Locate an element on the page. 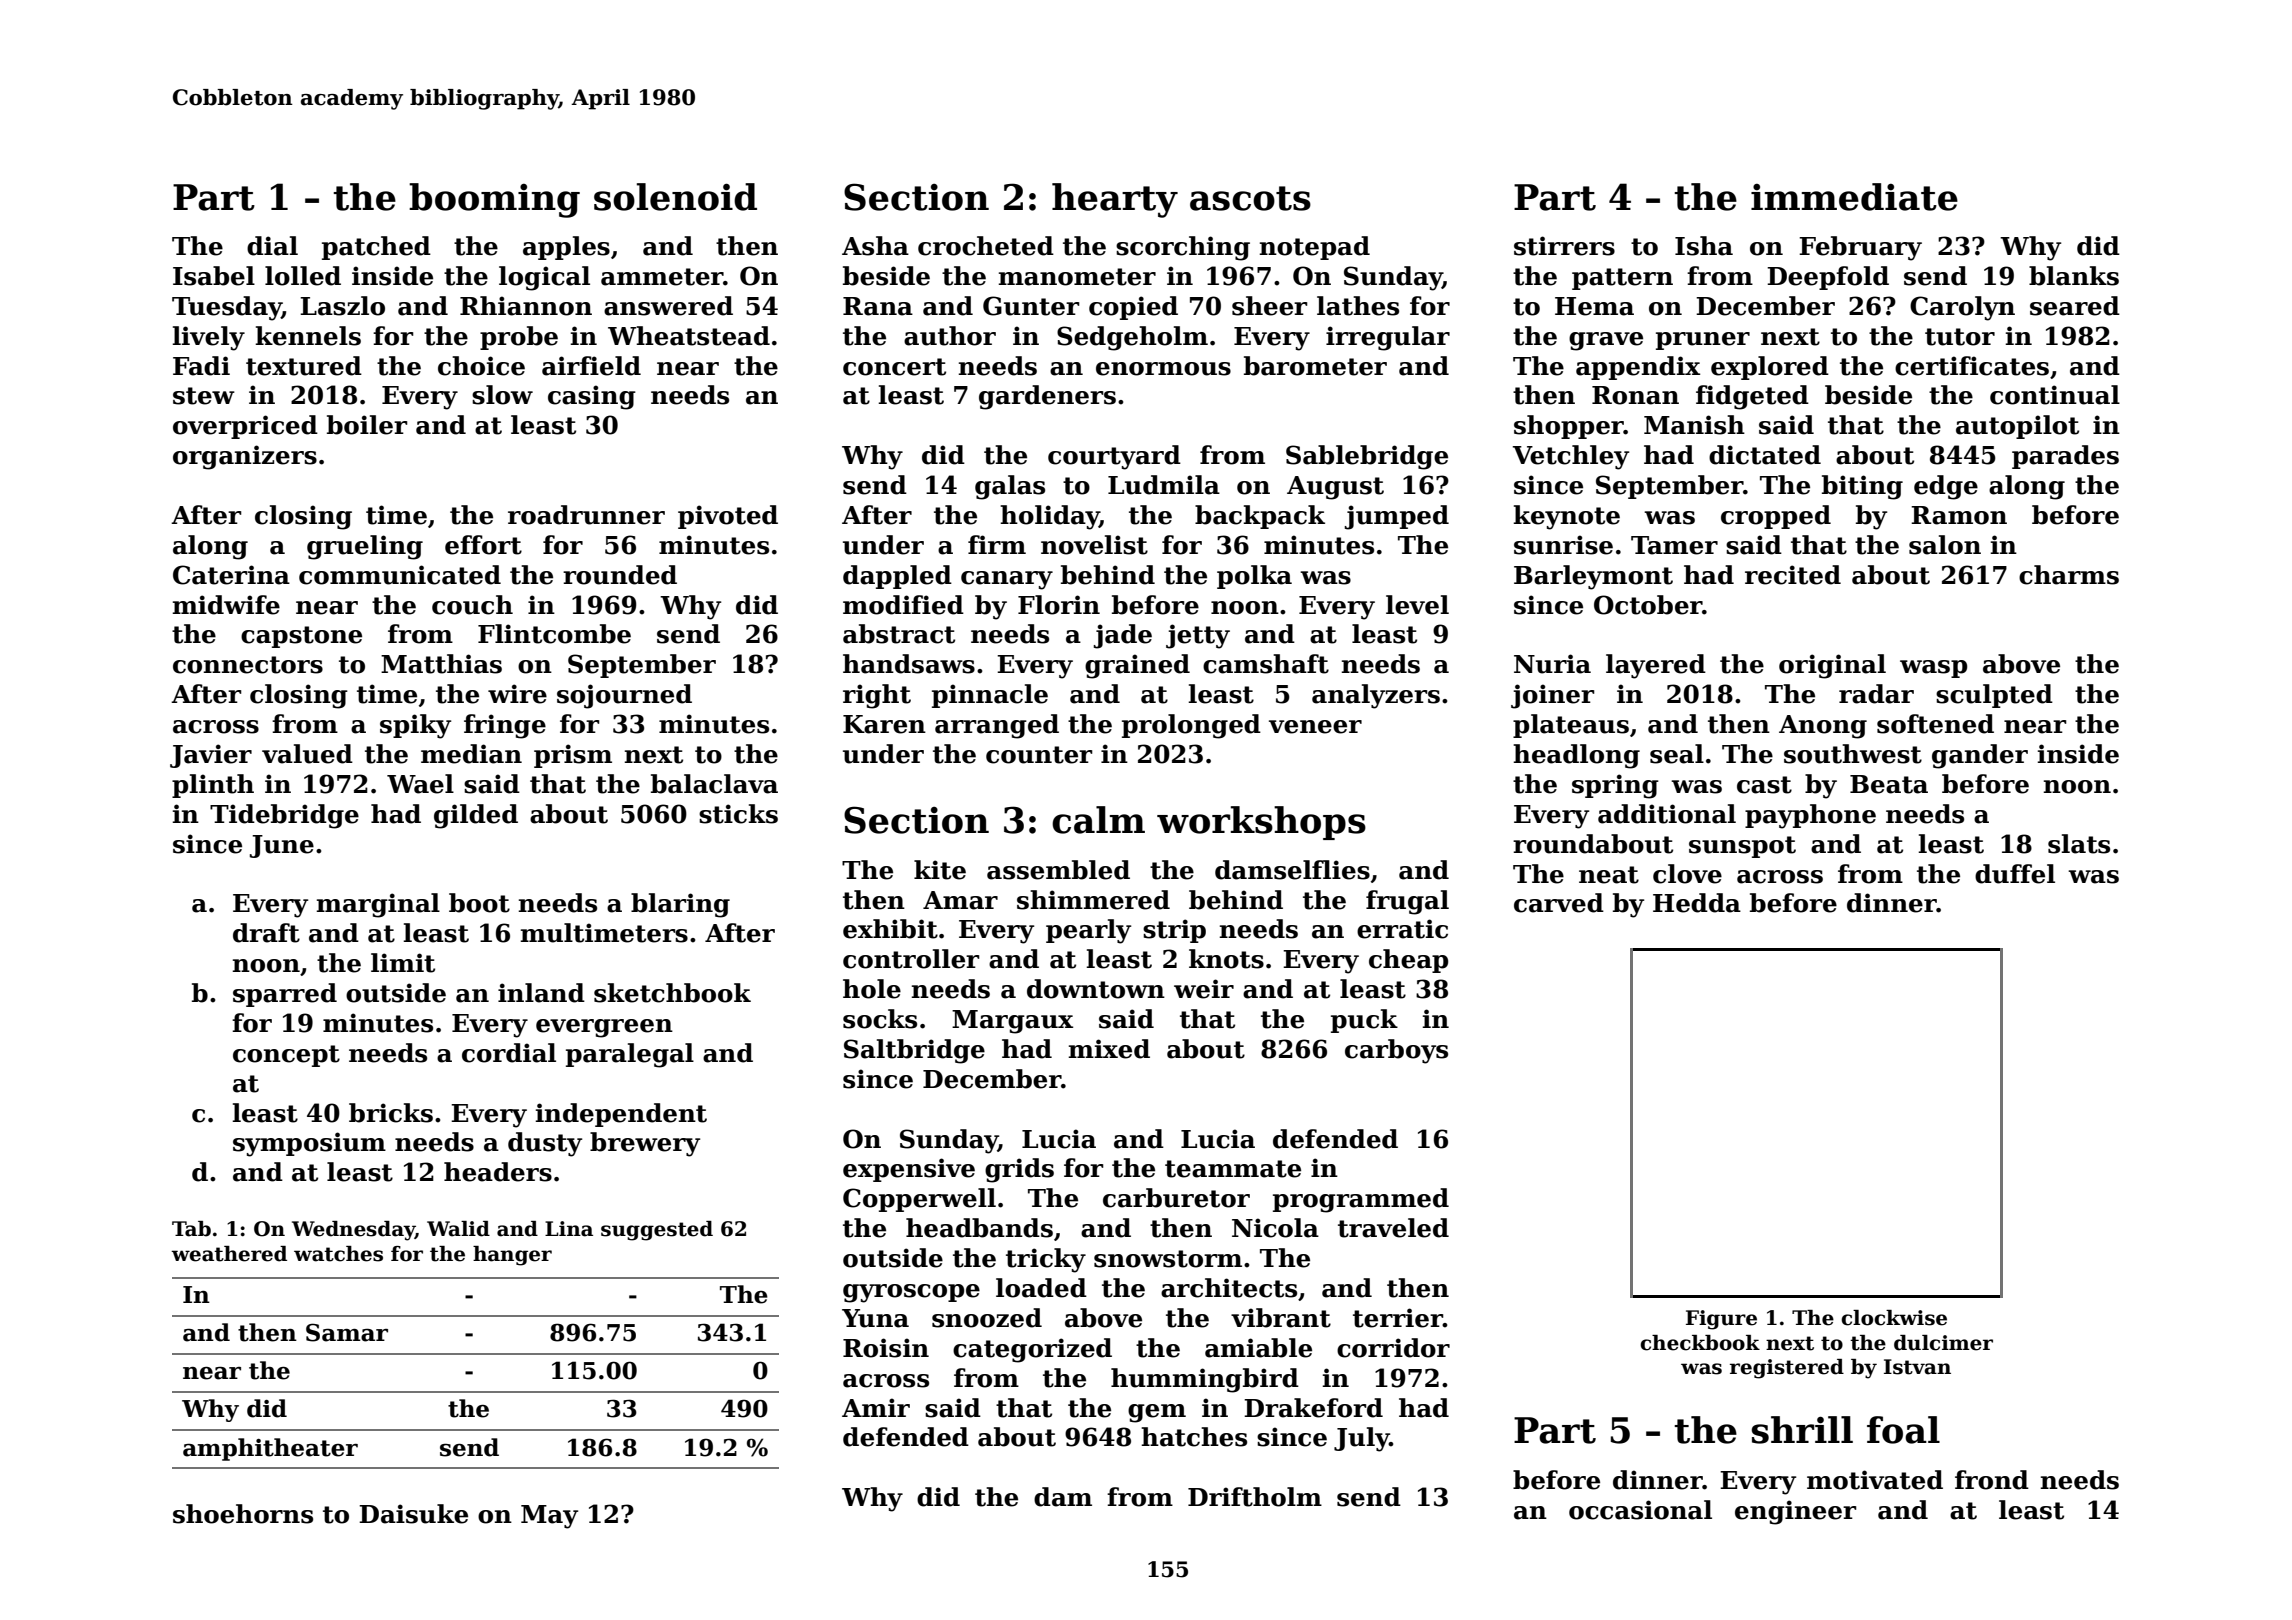 The image size is (2292, 1620). evergreen is located at coordinates (604, 1028).
